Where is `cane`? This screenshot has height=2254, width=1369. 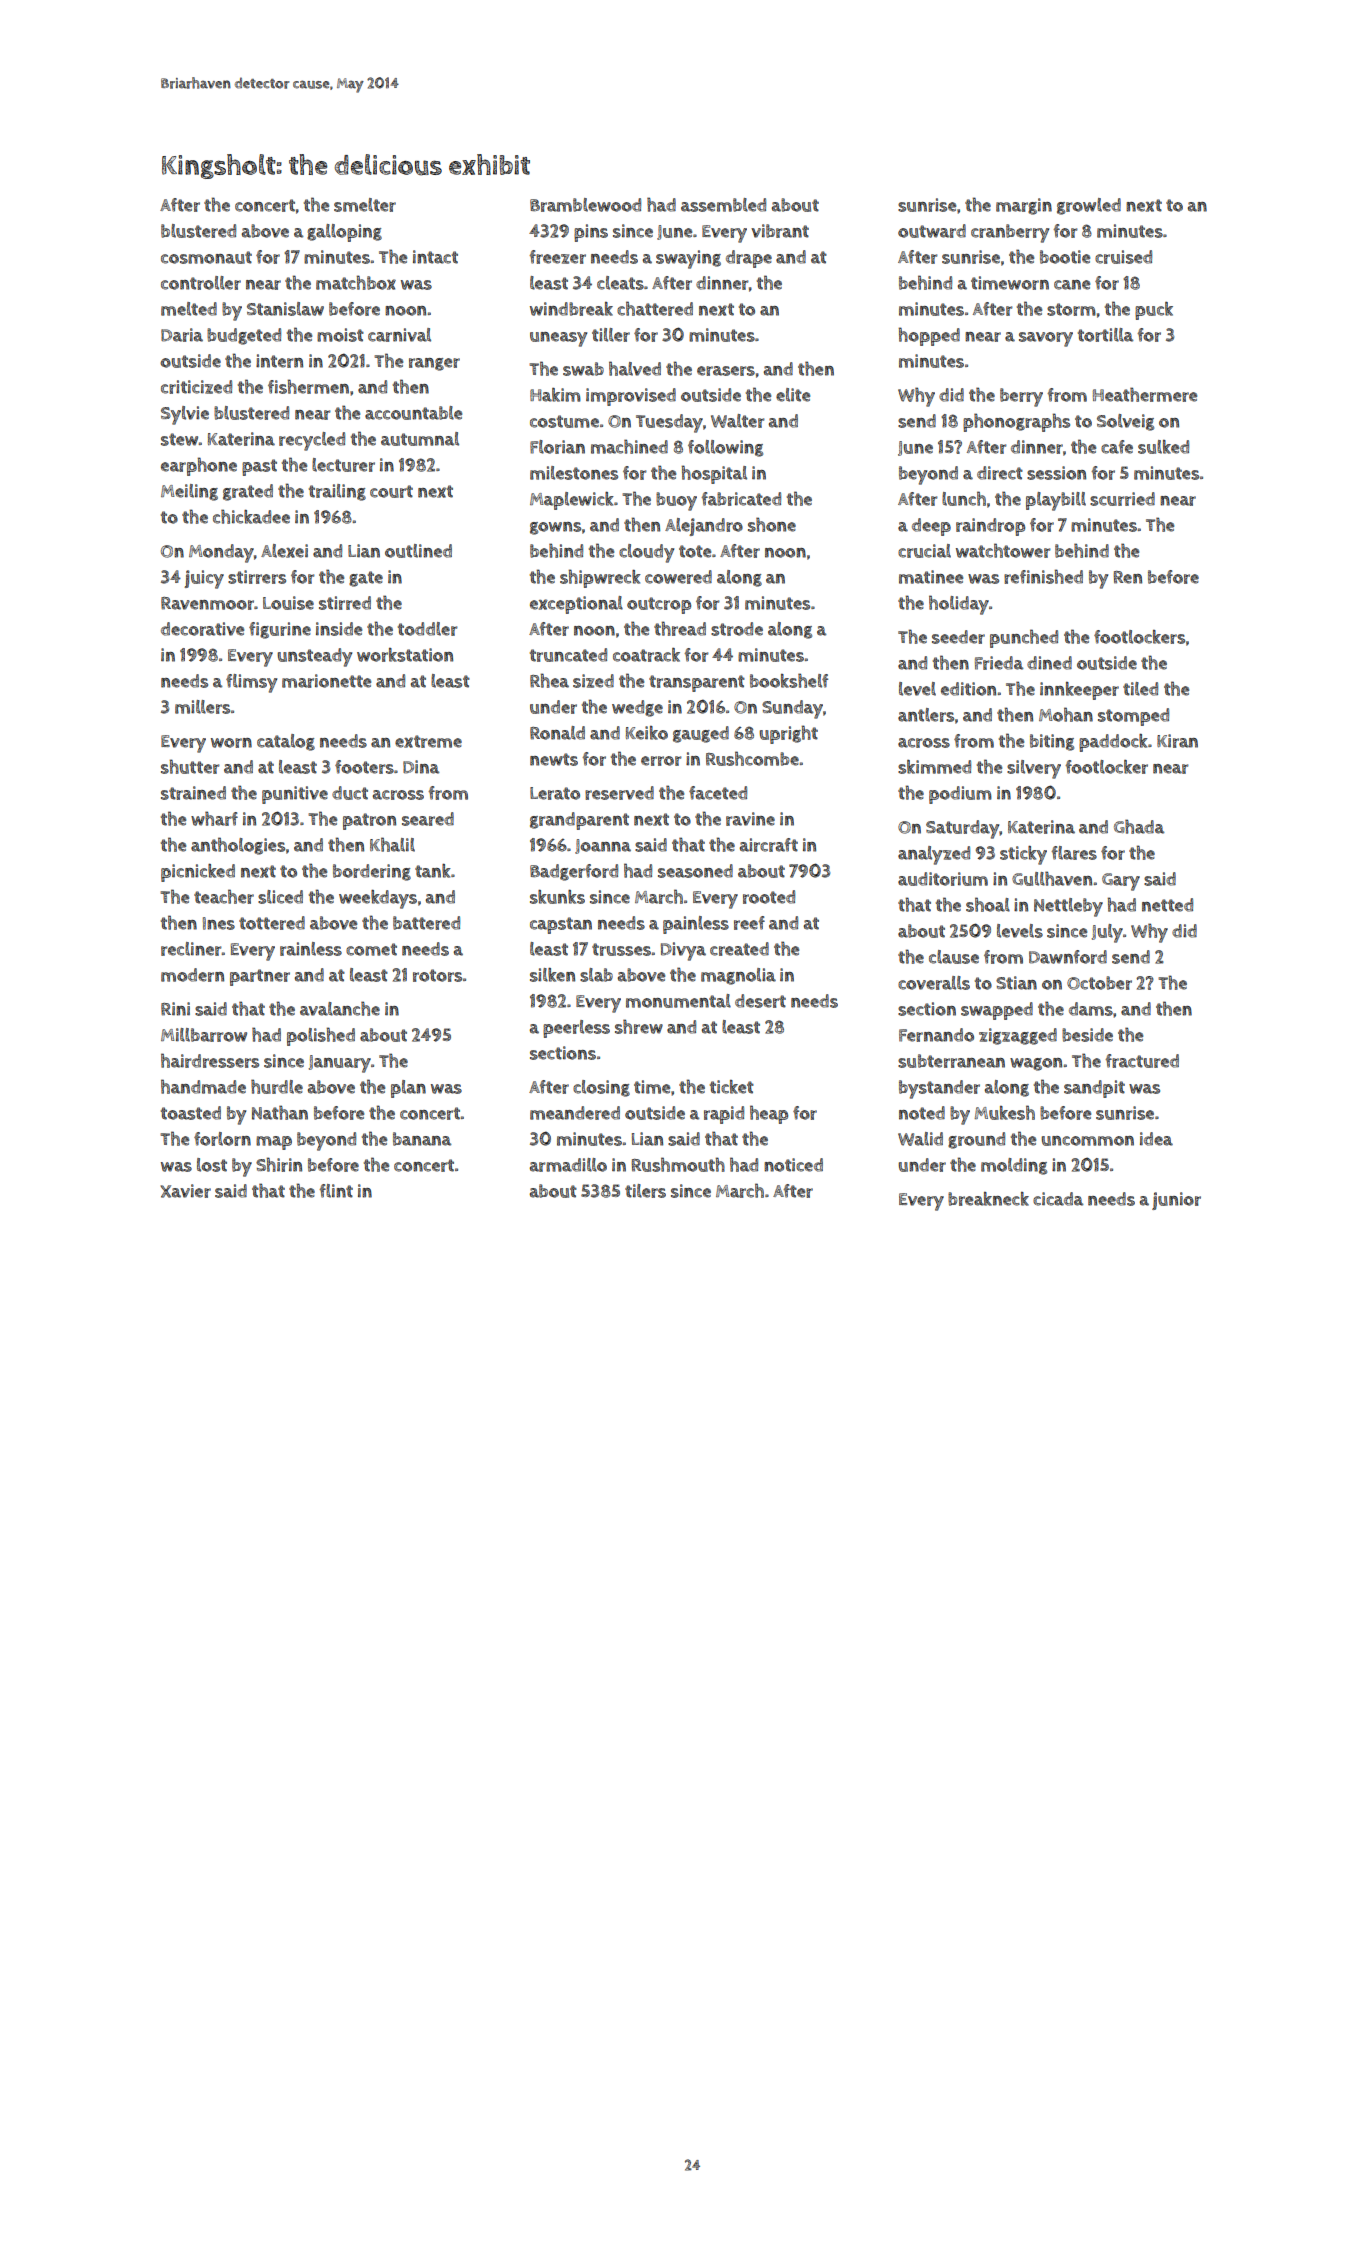
cane is located at coordinates (1072, 285).
